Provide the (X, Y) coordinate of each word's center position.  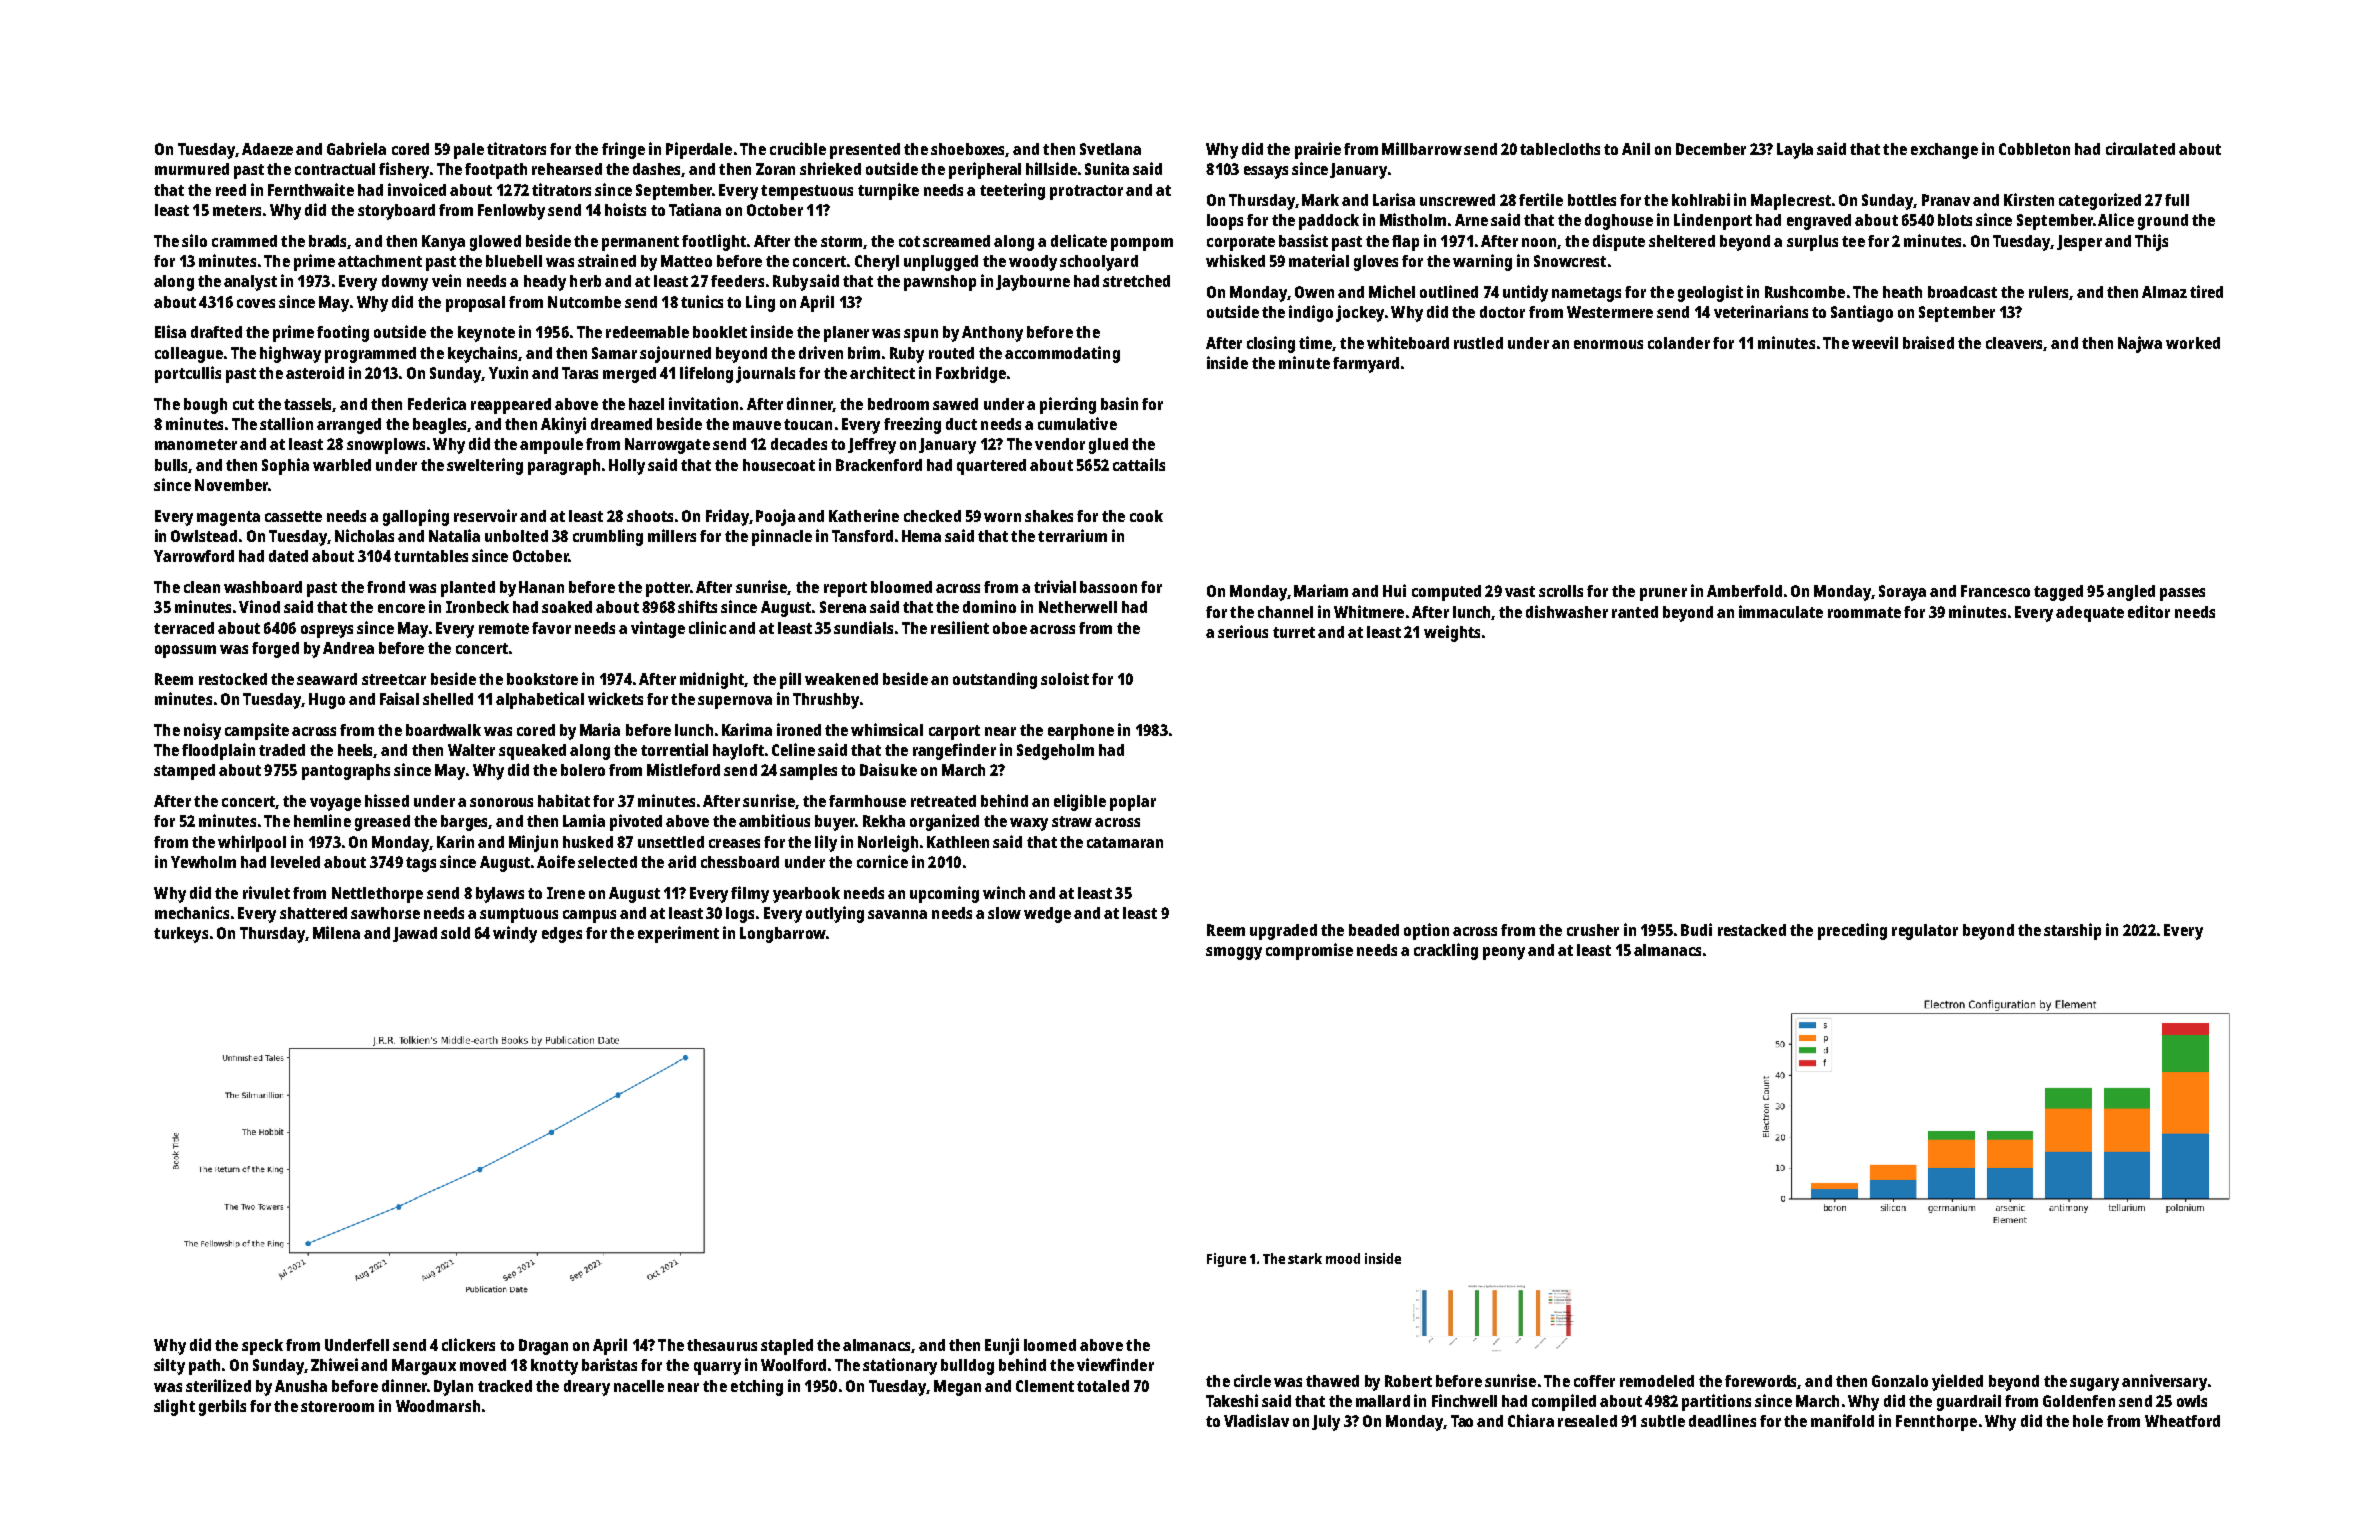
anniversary (2164, 1382)
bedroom (898, 404)
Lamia (584, 820)
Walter (471, 750)
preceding (1852, 931)
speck (262, 1347)
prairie (1318, 150)
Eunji (1002, 1346)
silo (194, 240)
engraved (1819, 222)
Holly (627, 467)
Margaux (424, 1367)
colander (1679, 343)
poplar (1133, 803)
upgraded (1283, 932)
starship (2072, 931)
